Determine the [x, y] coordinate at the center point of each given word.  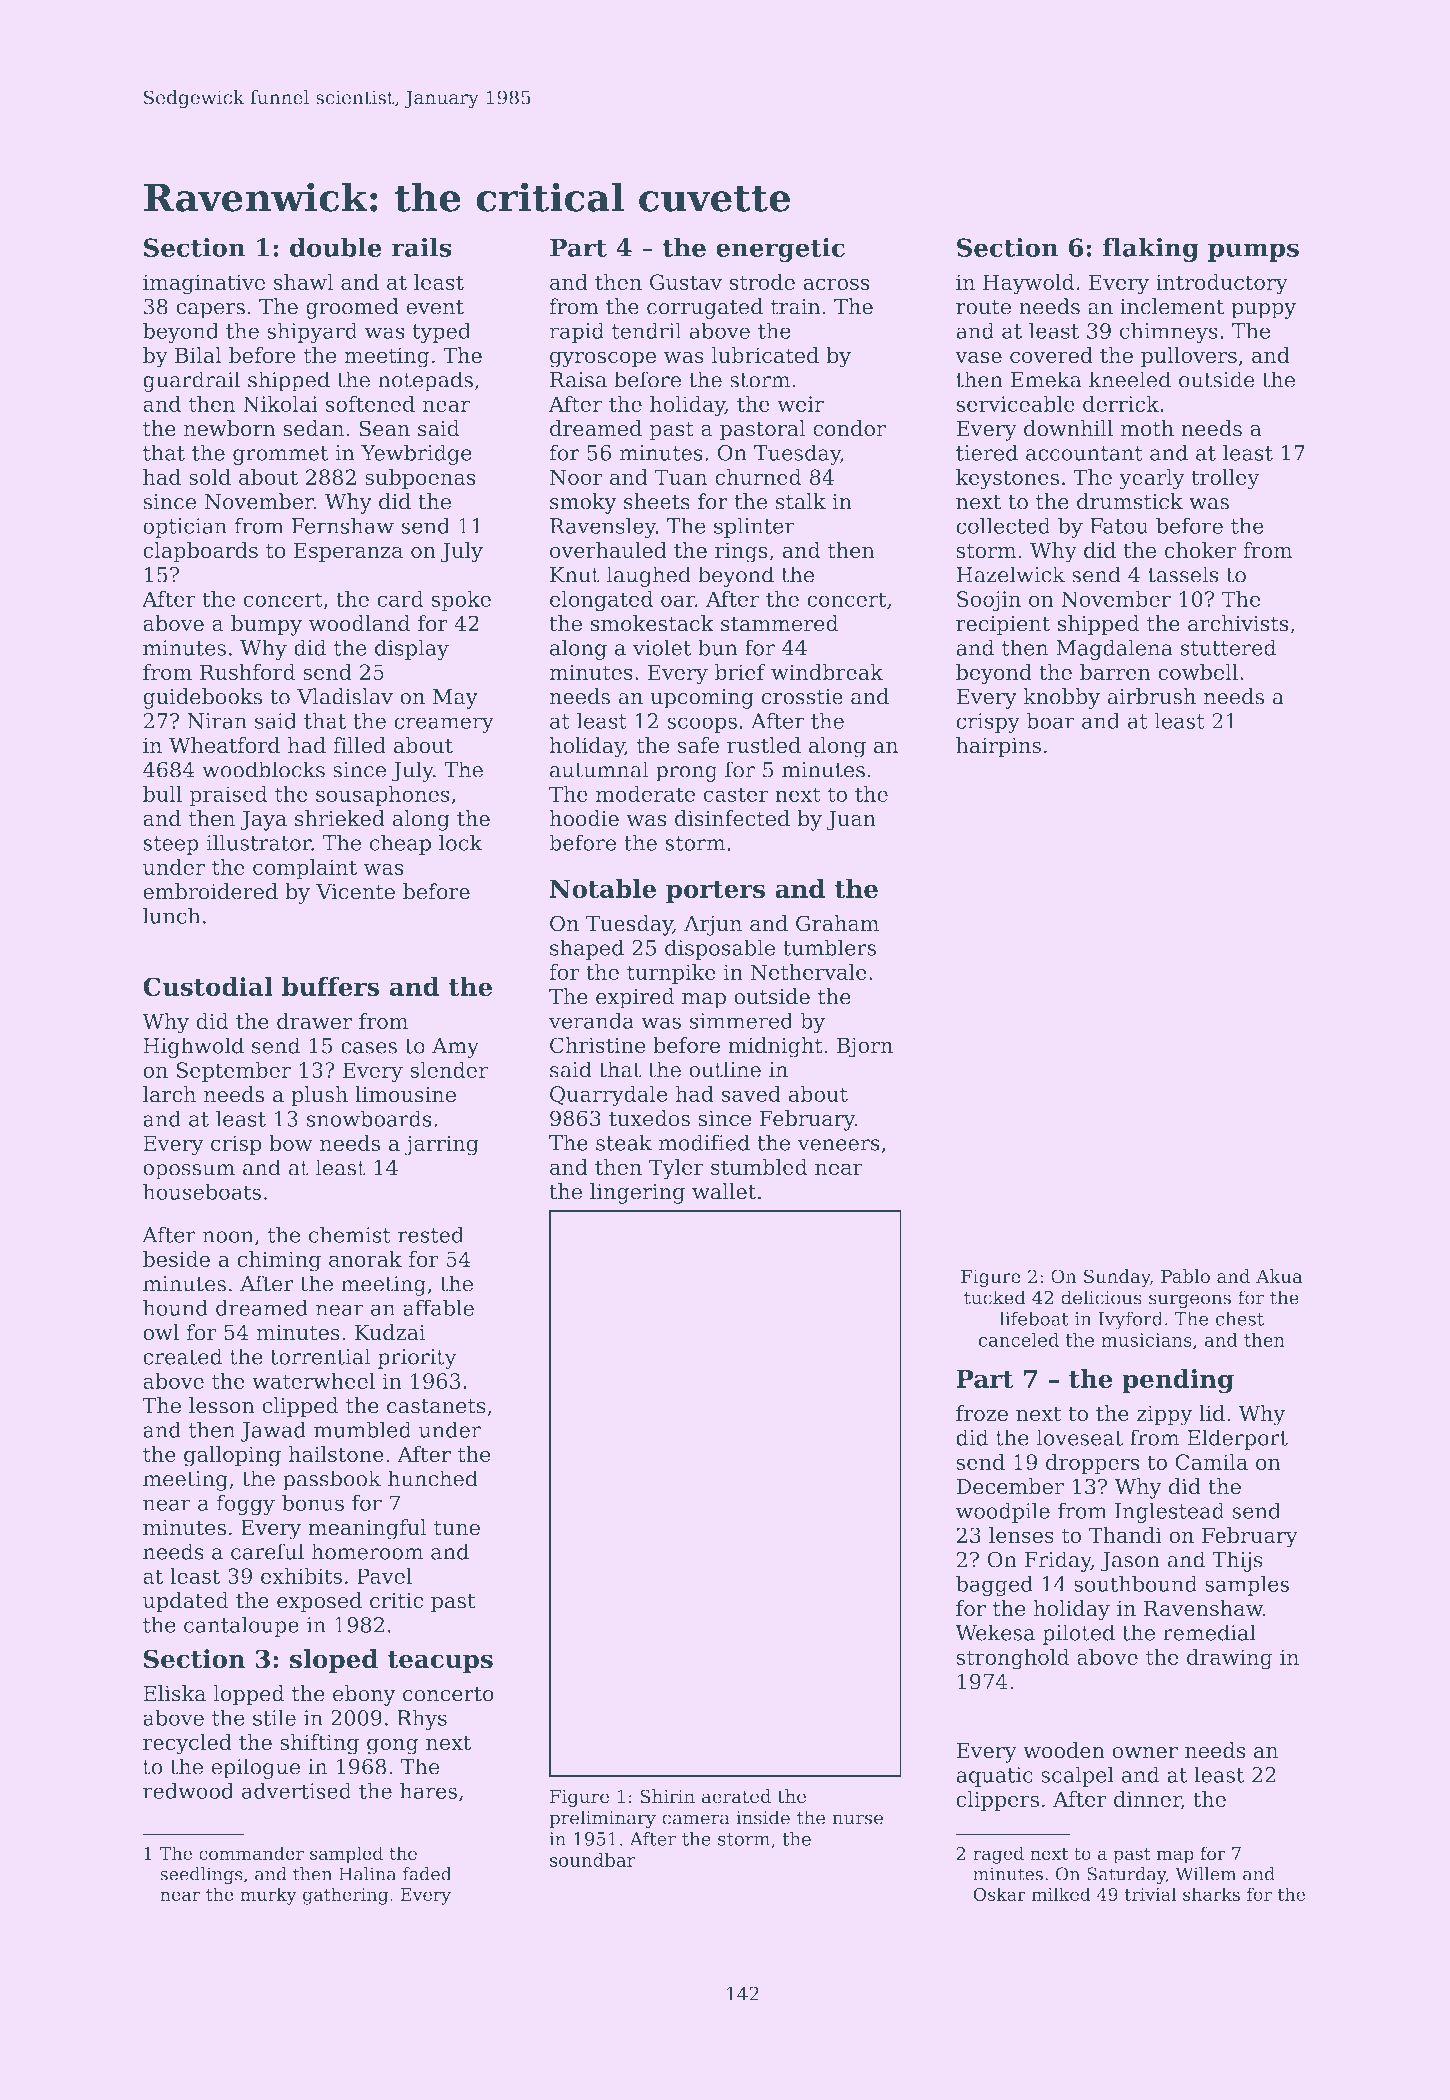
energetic [780, 250]
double [335, 247]
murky [268, 1896]
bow [290, 1143]
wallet [724, 1191]
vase [978, 357]
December [1010, 1486]
